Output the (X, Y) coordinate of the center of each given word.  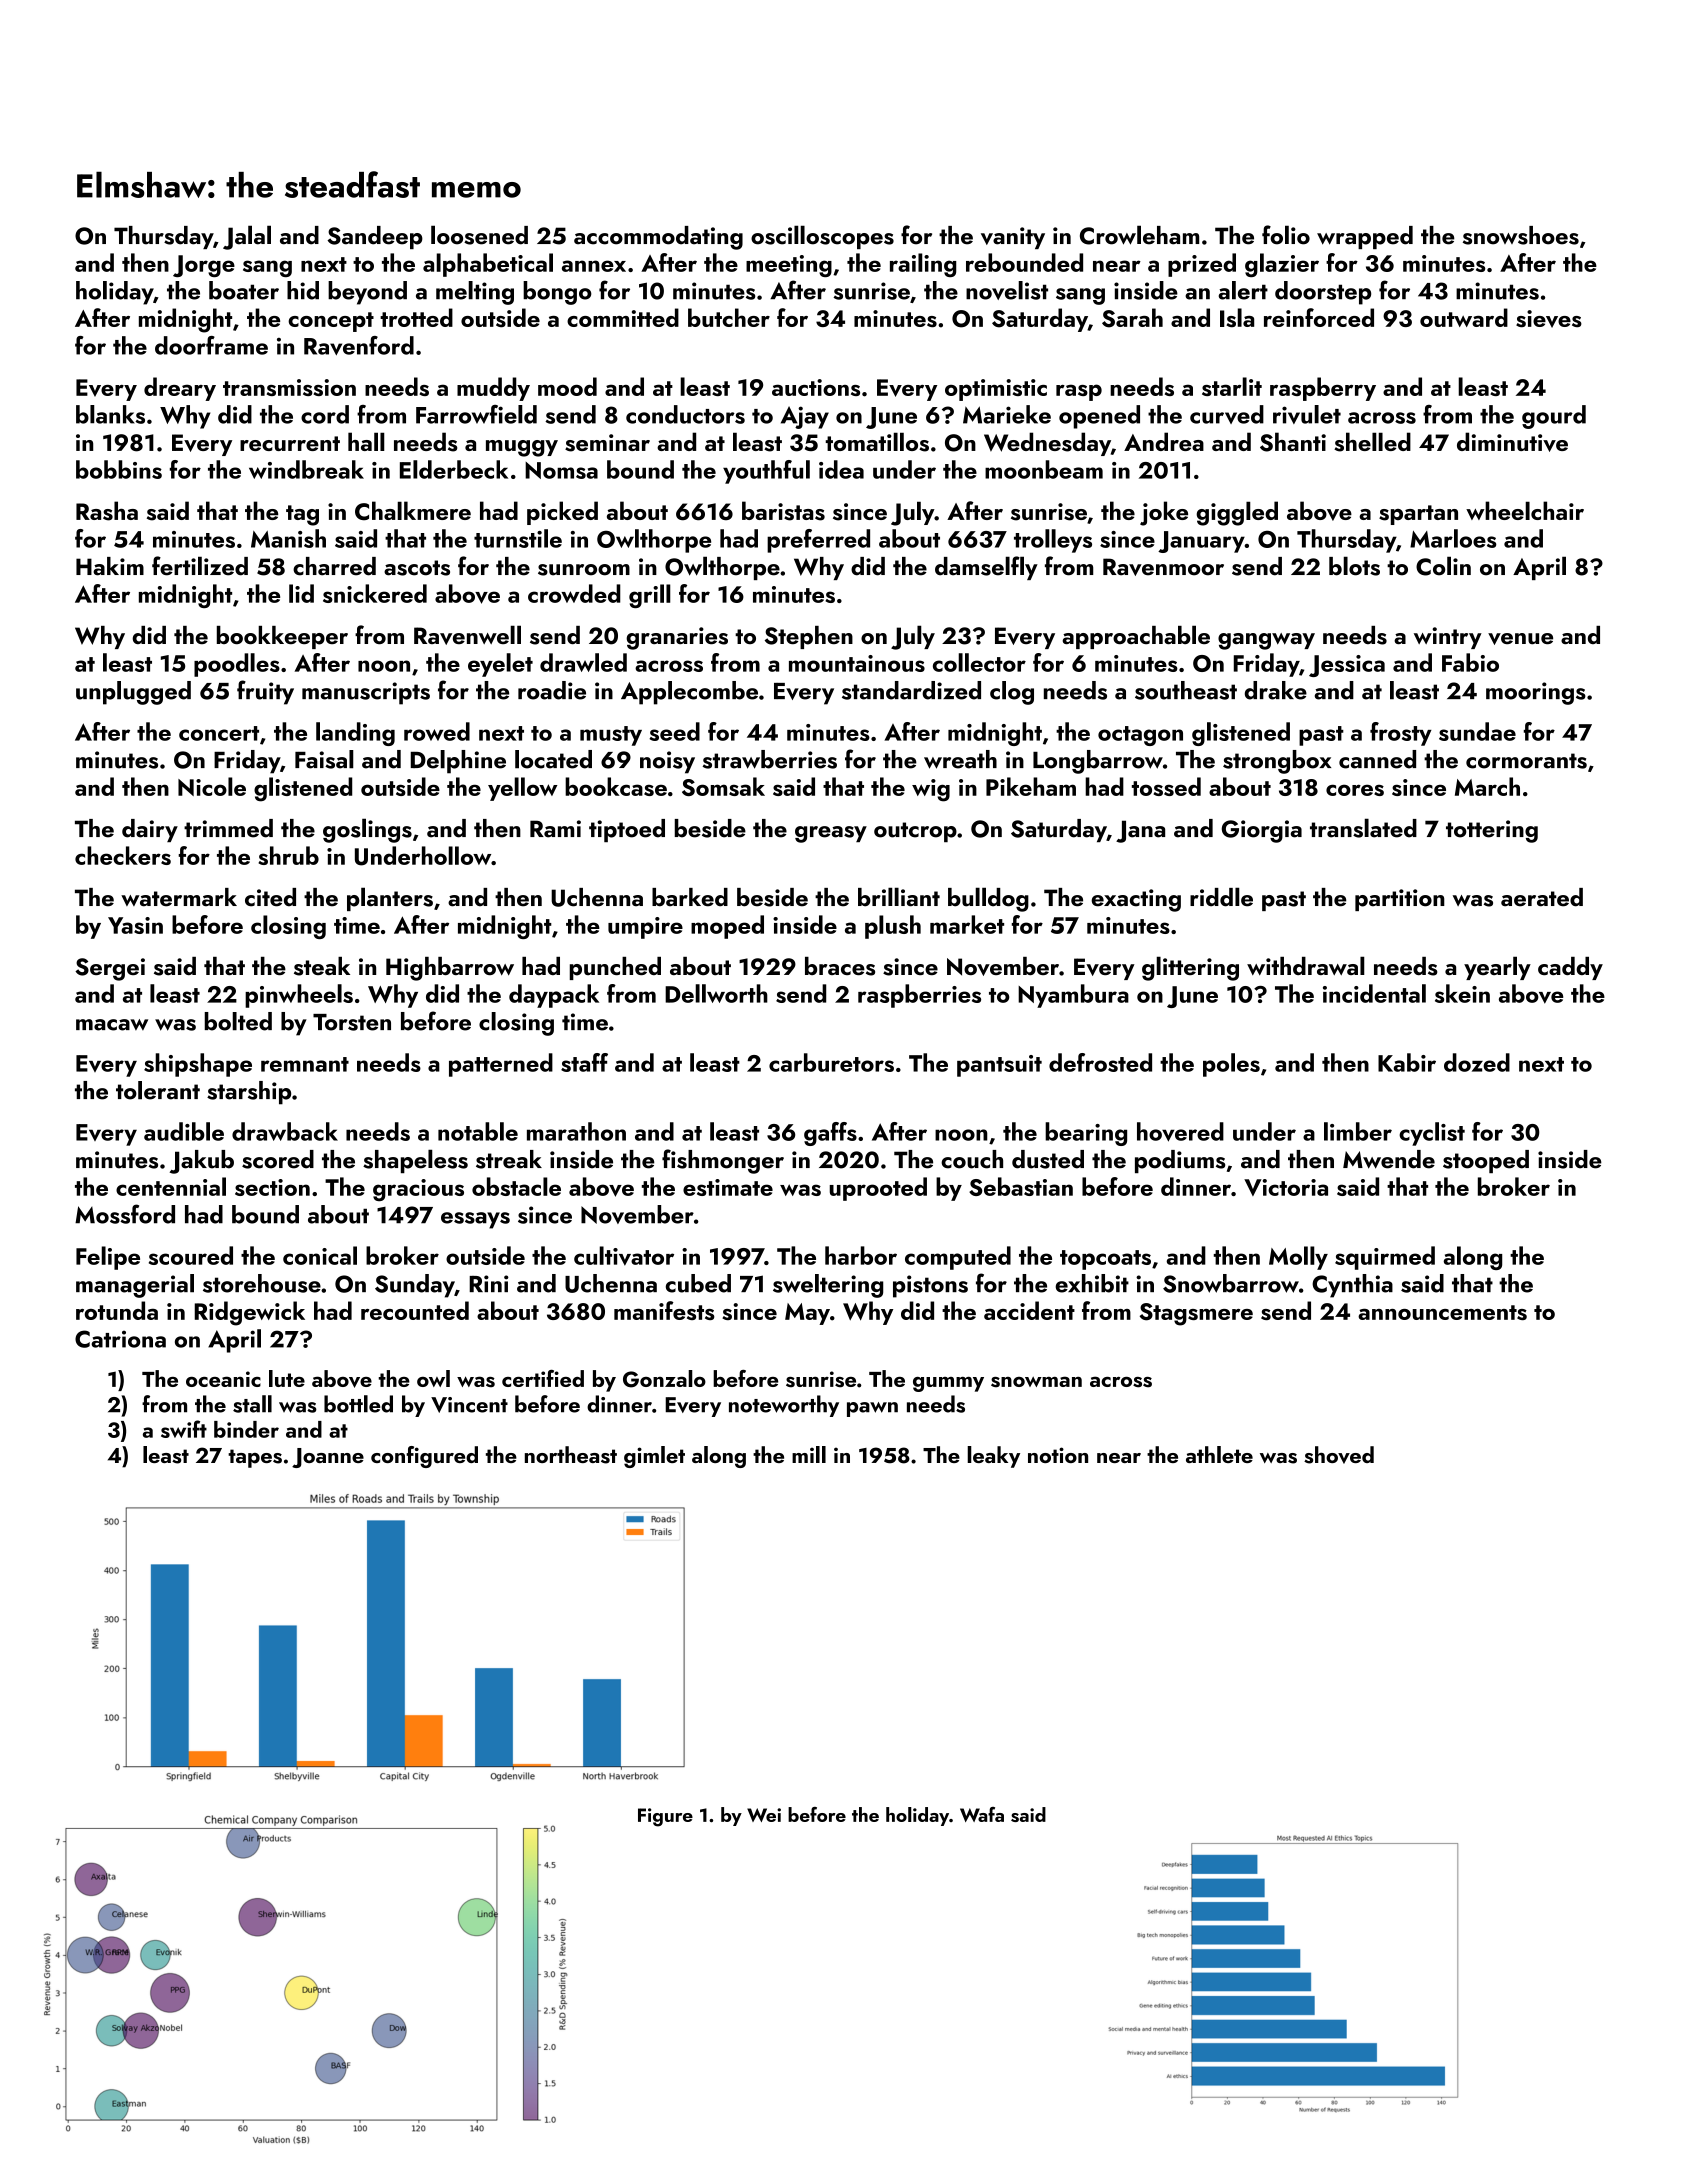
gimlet (654, 1457)
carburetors (831, 1062)
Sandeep (375, 237)
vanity (1013, 238)
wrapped (1365, 237)
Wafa (982, 1814)
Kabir (1407, 1062)
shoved (1339, 1455)
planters (390, 899)
